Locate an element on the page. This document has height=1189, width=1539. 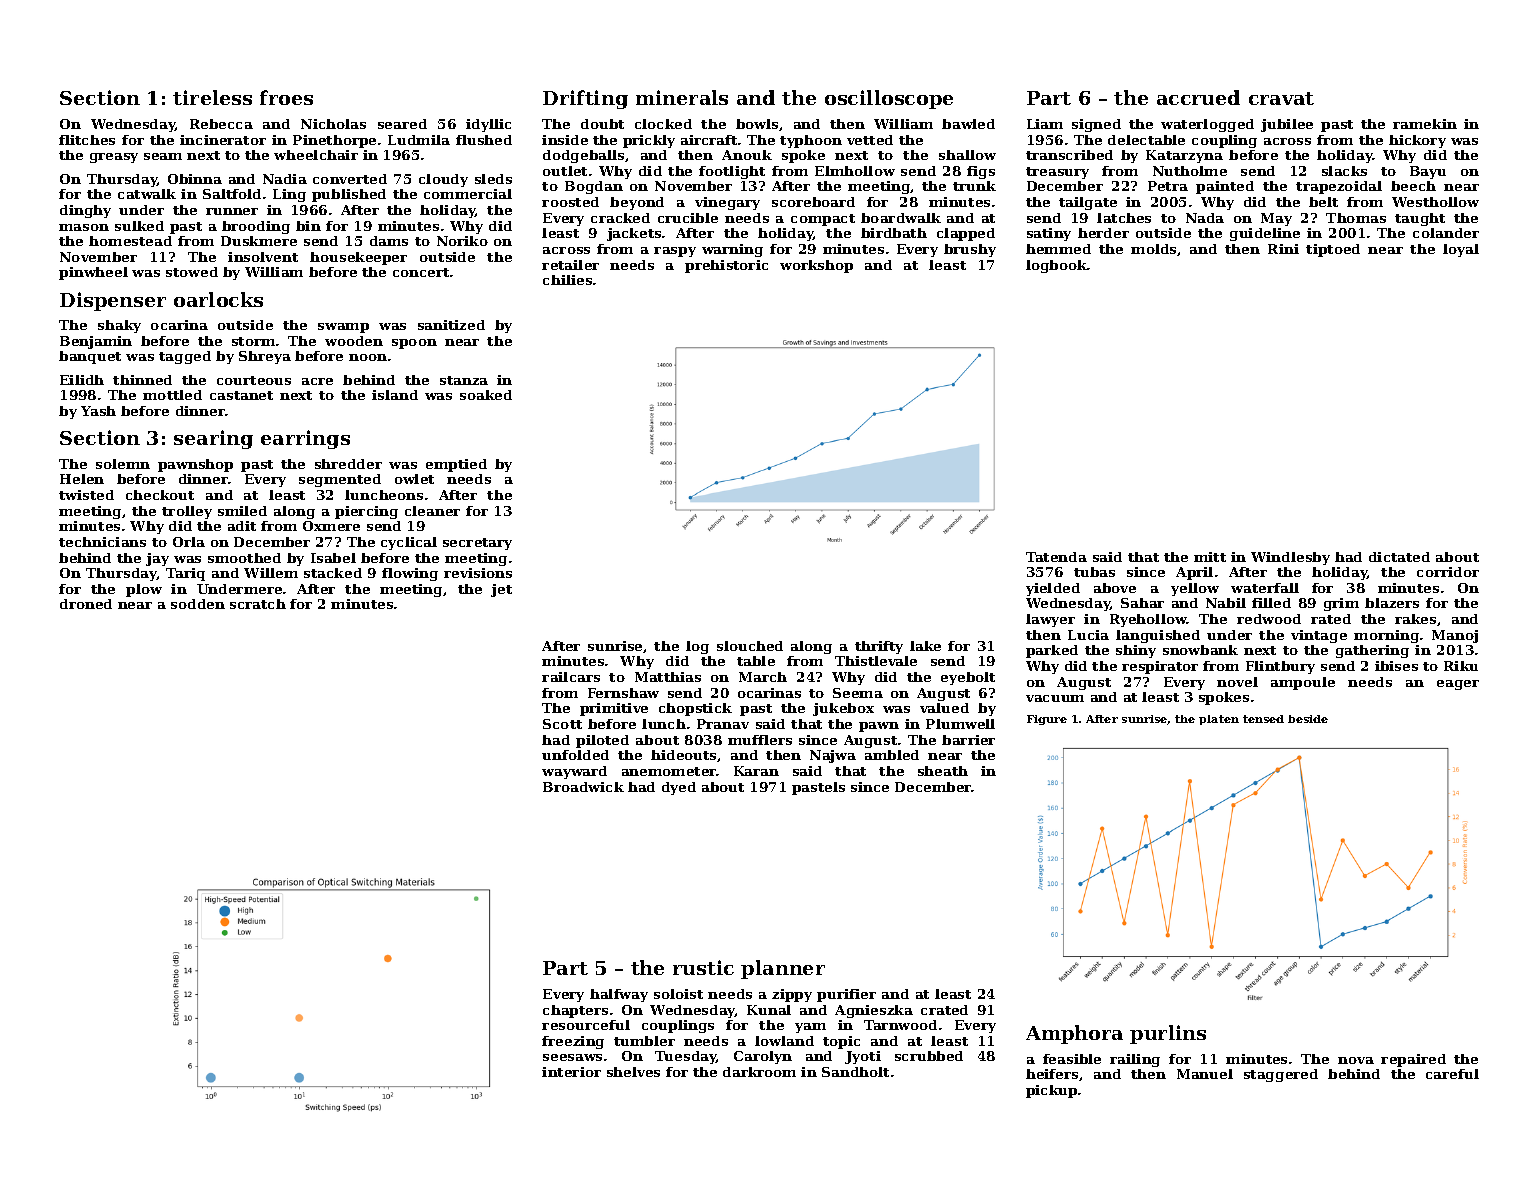
brushy is located at coordinates (970, 250).
